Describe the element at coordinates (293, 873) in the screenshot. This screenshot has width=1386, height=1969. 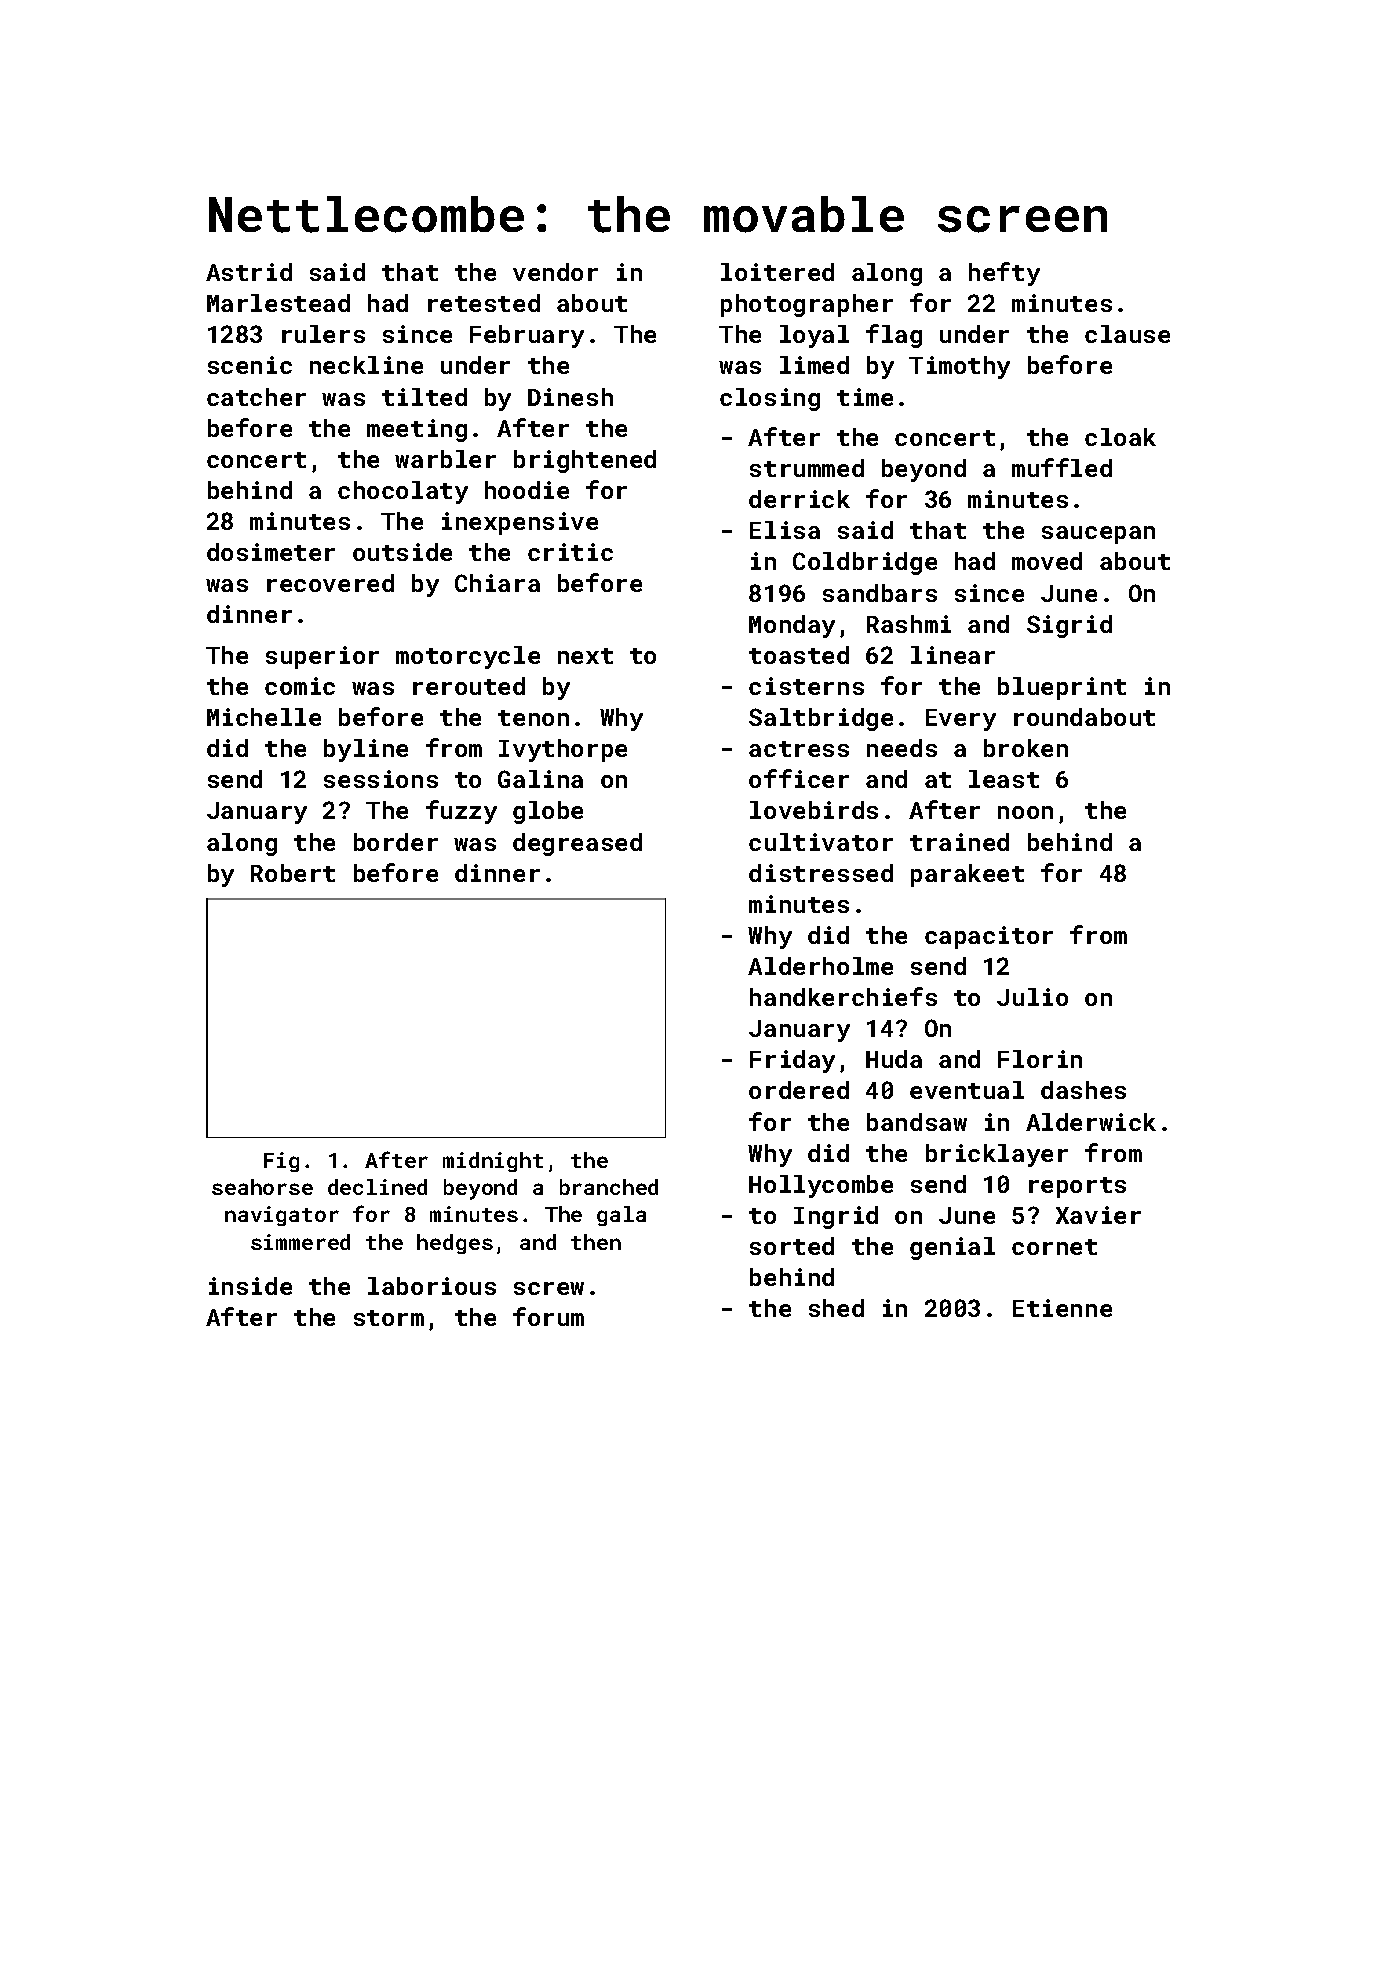
I see `Robert` at that location.
